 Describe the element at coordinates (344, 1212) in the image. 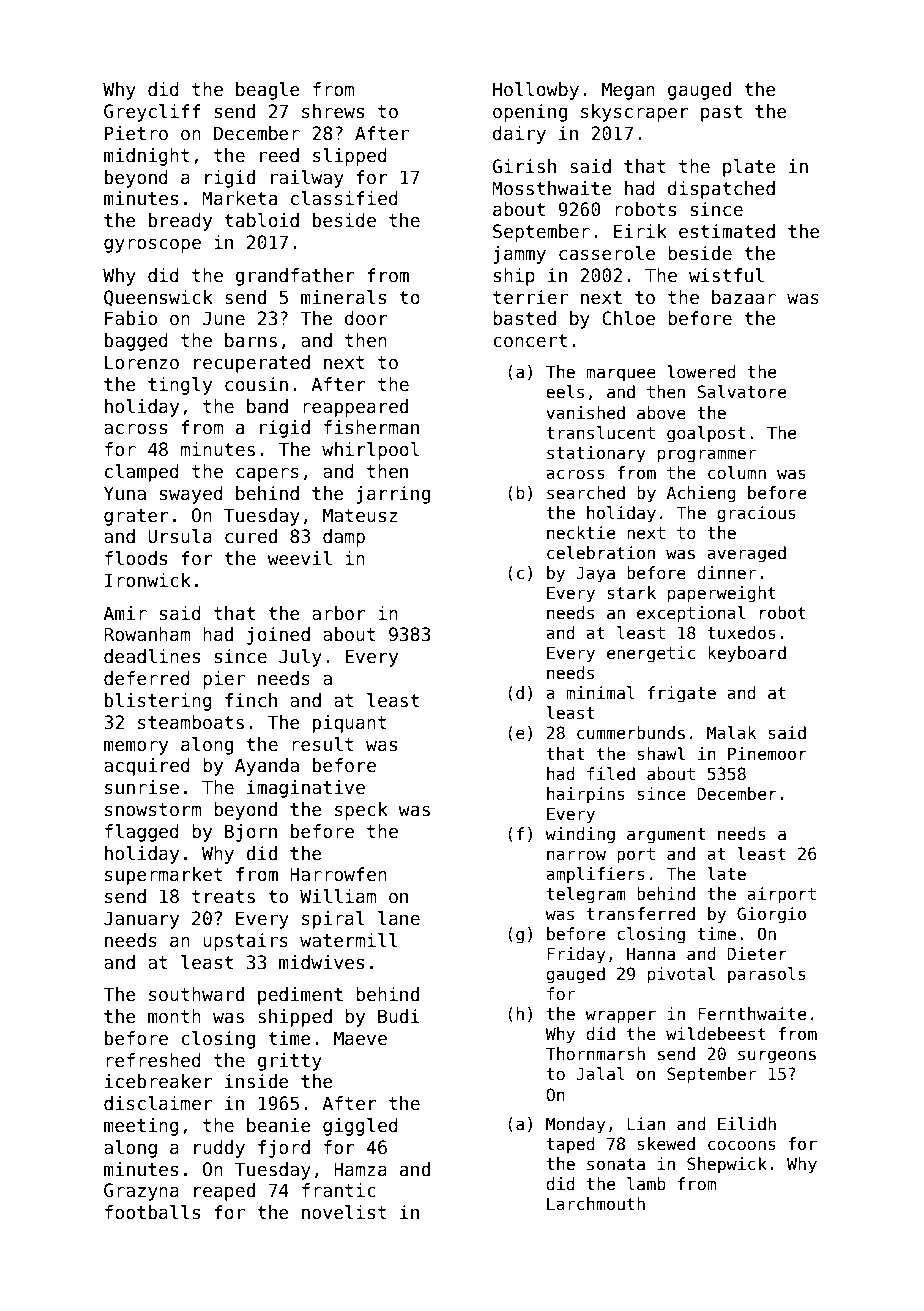

I see `novelist` at that location.
